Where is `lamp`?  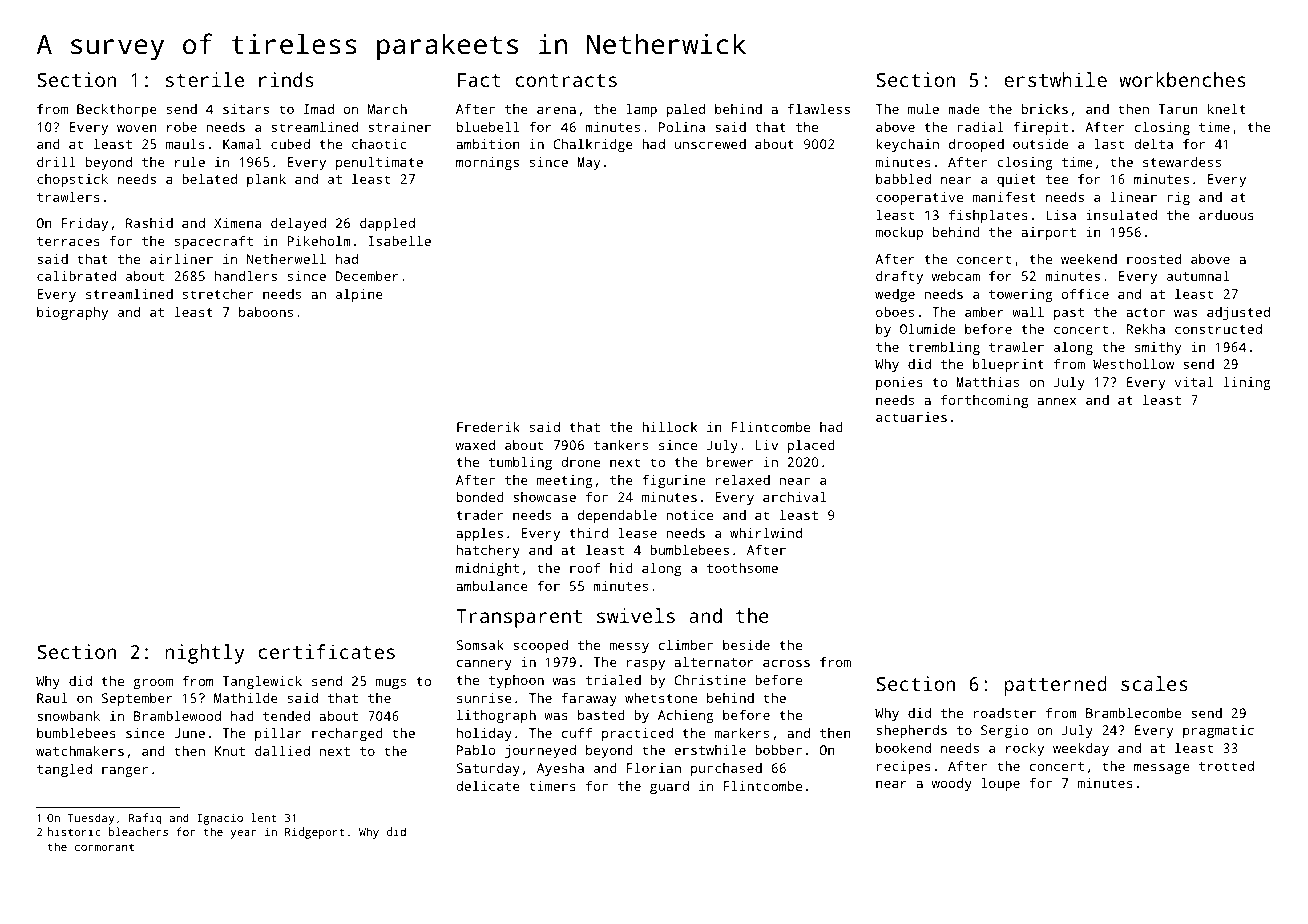 lamp is located at coordinates (641, 110).
